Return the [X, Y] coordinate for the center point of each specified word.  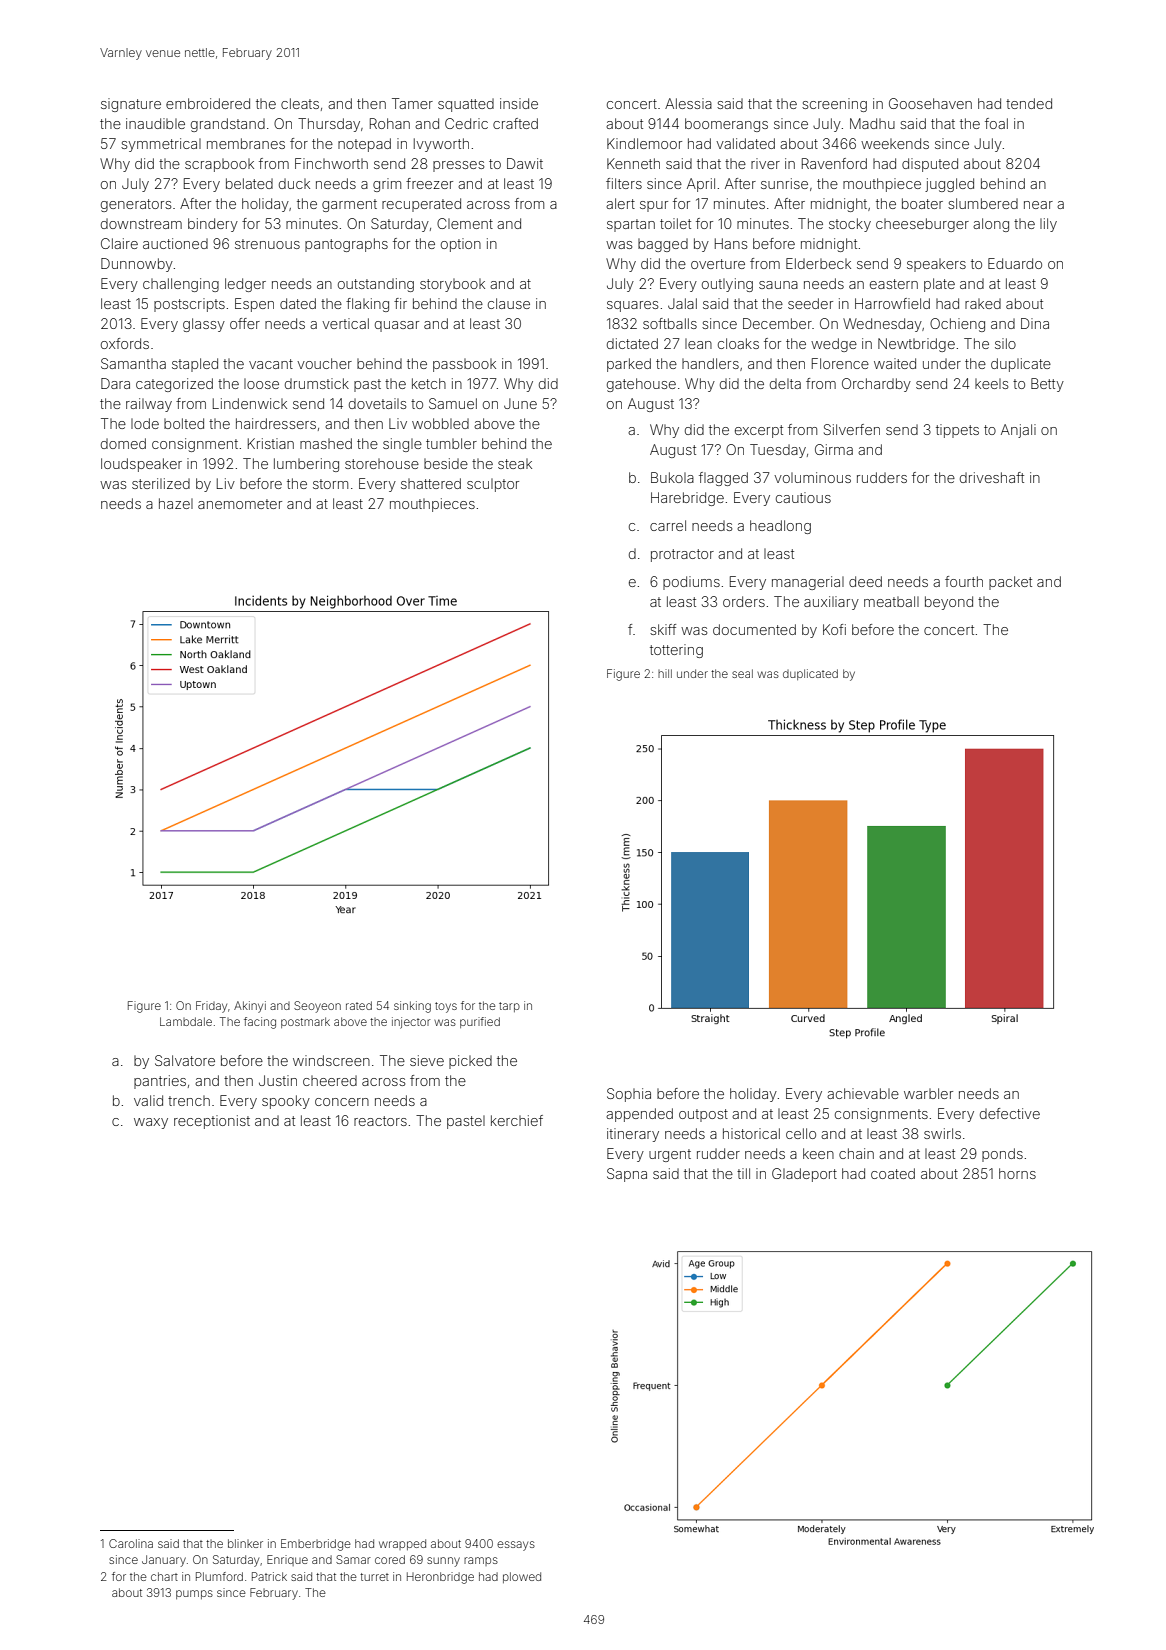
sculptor [493, 485]
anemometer [240, 504]
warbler [928, 1093]
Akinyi [250, 1007]
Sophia [629, 1095]
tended [1029, 103]
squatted [466, 105]
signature [131, 105]
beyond [949, 603]
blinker [245, 1543]
